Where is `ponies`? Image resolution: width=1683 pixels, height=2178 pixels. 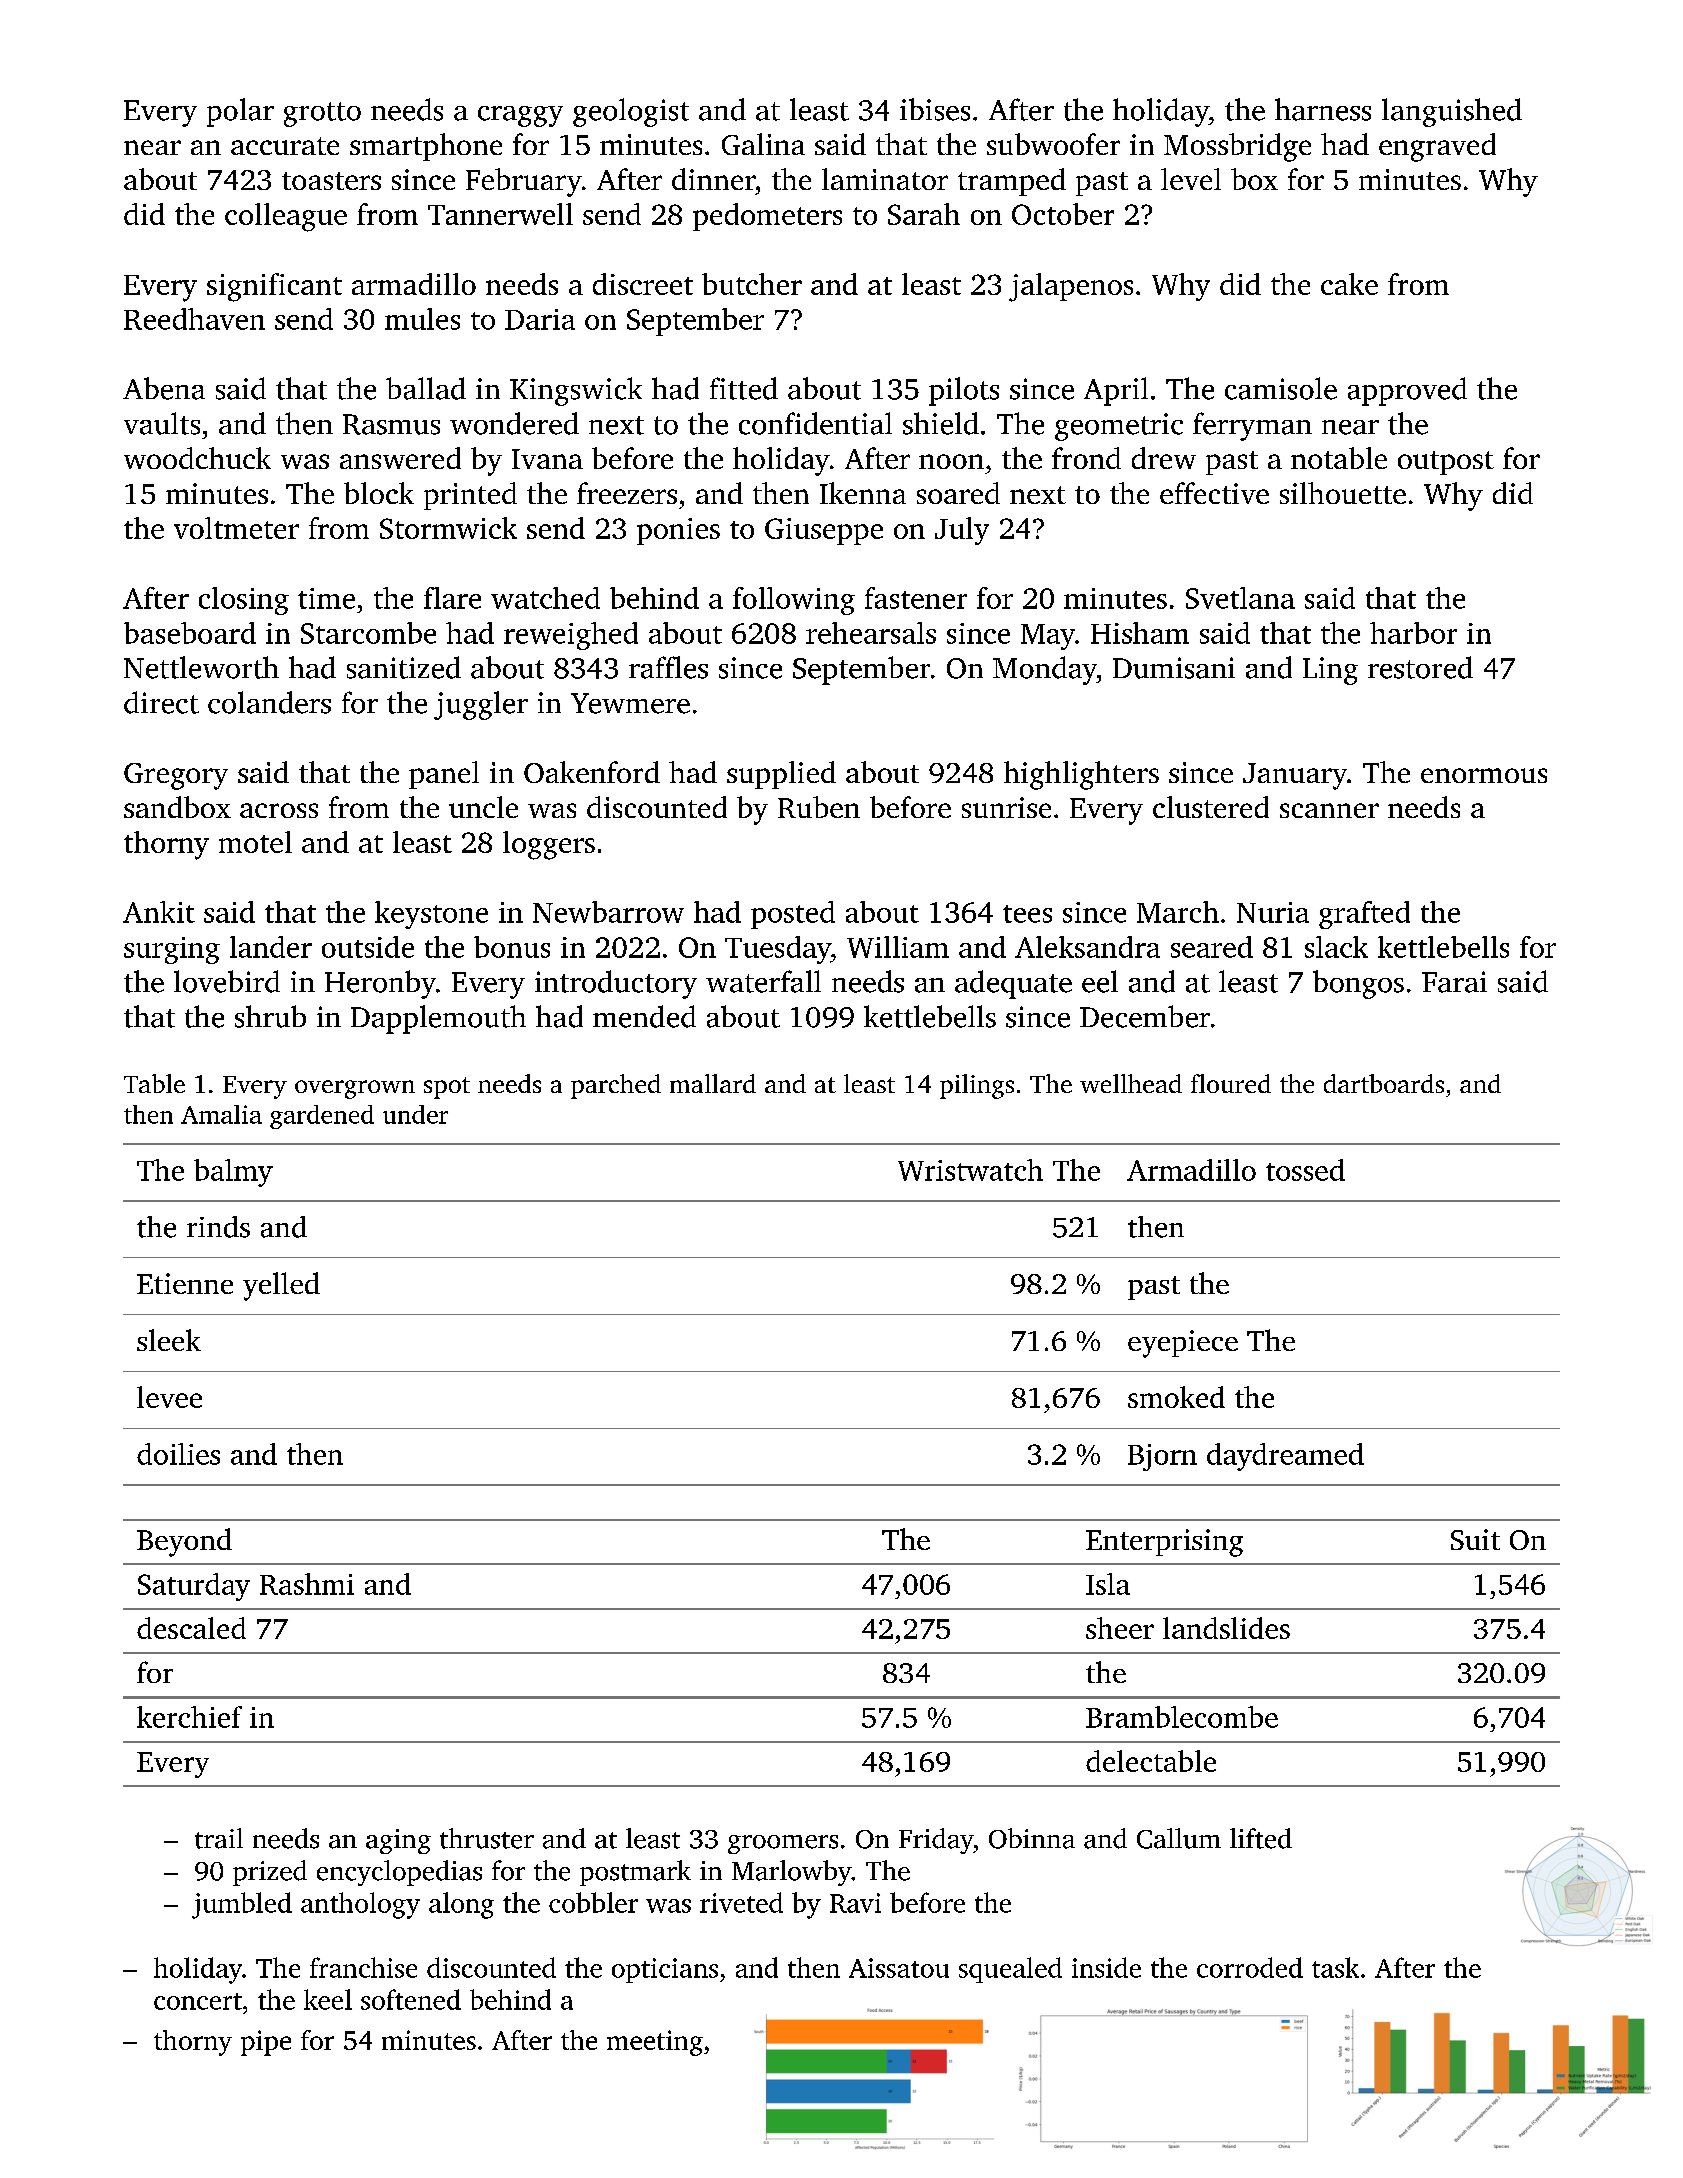 ponies is located at coordinates (678, 531).
